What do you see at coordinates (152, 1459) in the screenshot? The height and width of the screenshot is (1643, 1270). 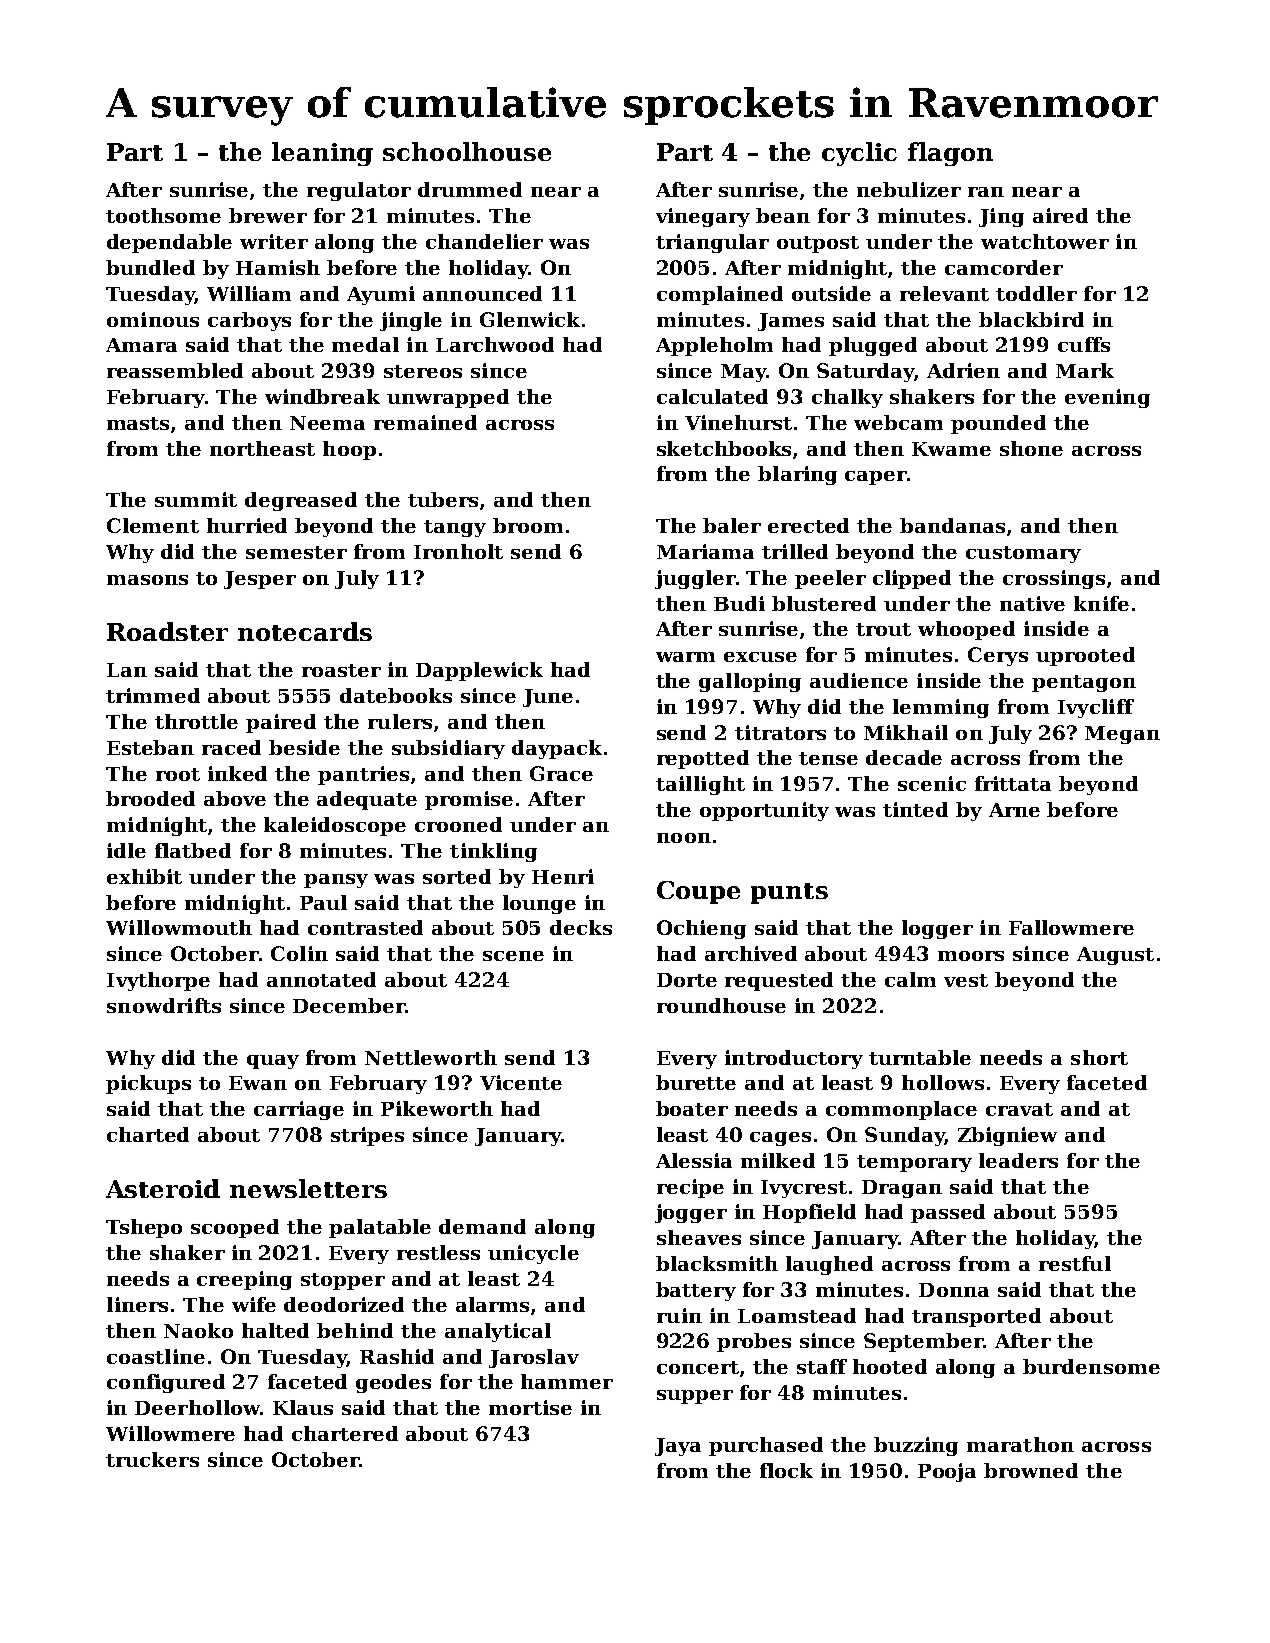 I see `truckers` at bounding box center [152, 1459].
